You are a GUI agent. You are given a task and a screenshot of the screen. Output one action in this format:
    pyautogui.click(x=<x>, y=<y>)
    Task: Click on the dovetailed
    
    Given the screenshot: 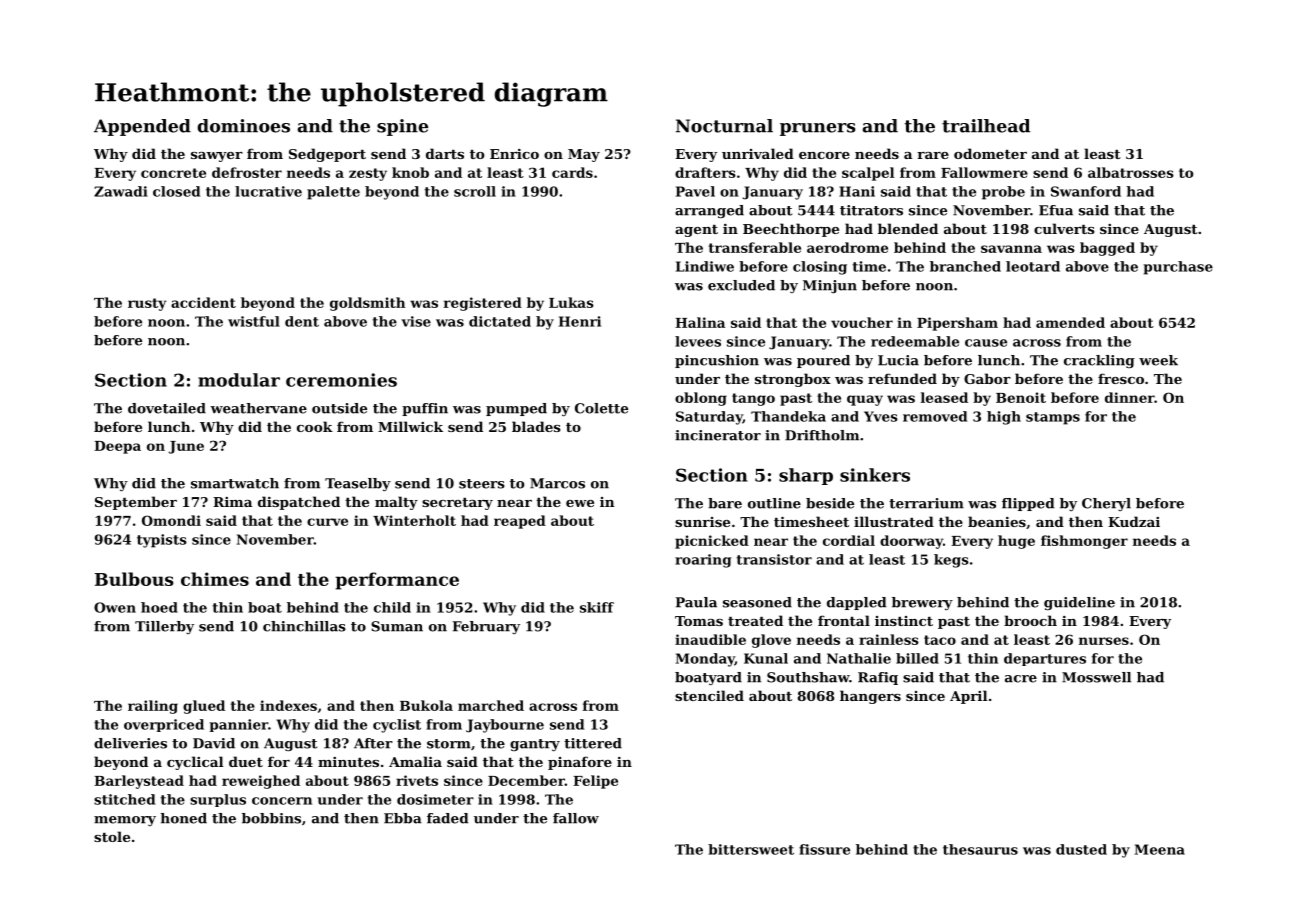 What is the action you would take?
    pyautogui.click(x=167, y=408)
